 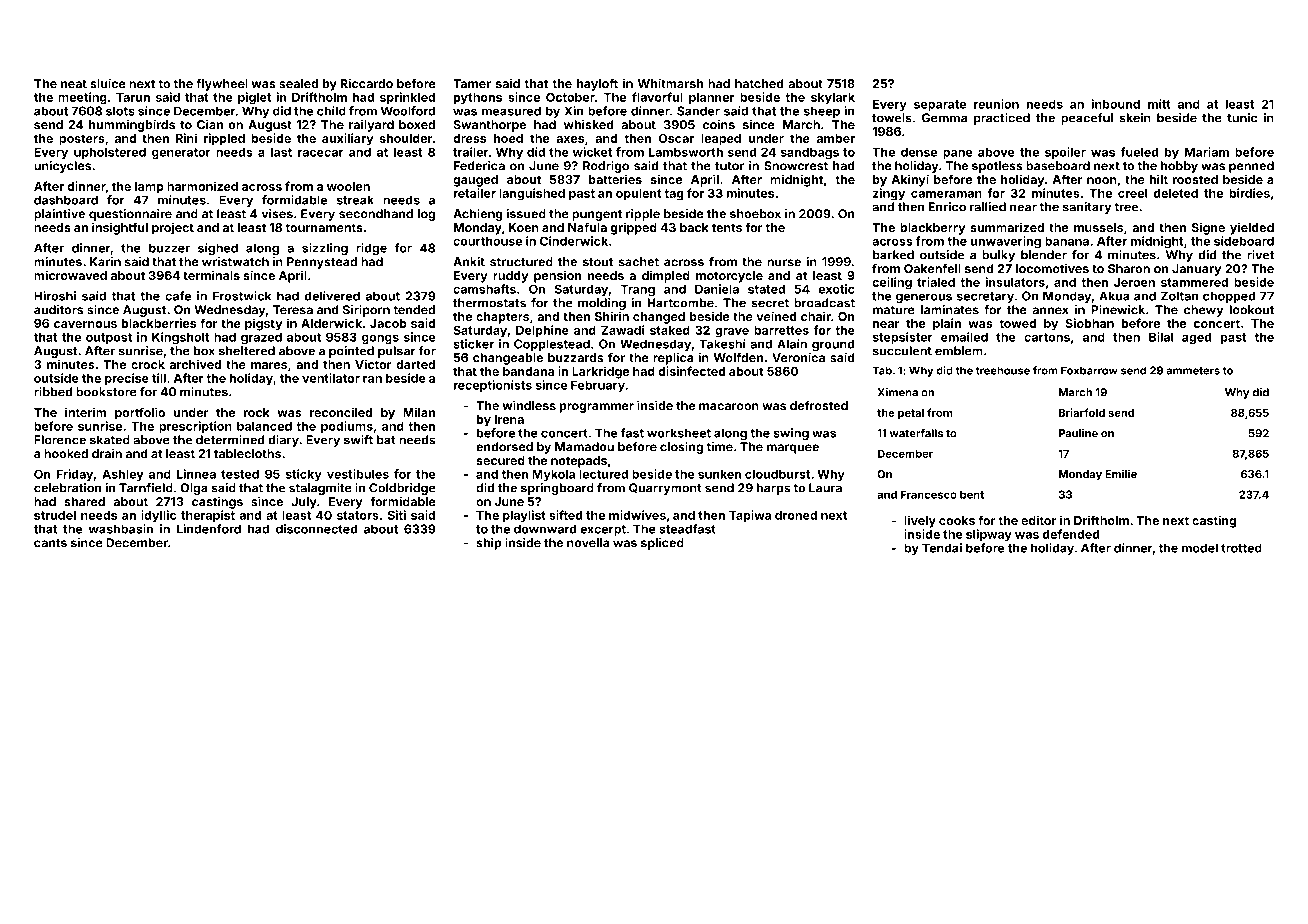 What do you see at coordinates (997, 167) in the document?
I see `spotless` at bounding box center [997, 167].
